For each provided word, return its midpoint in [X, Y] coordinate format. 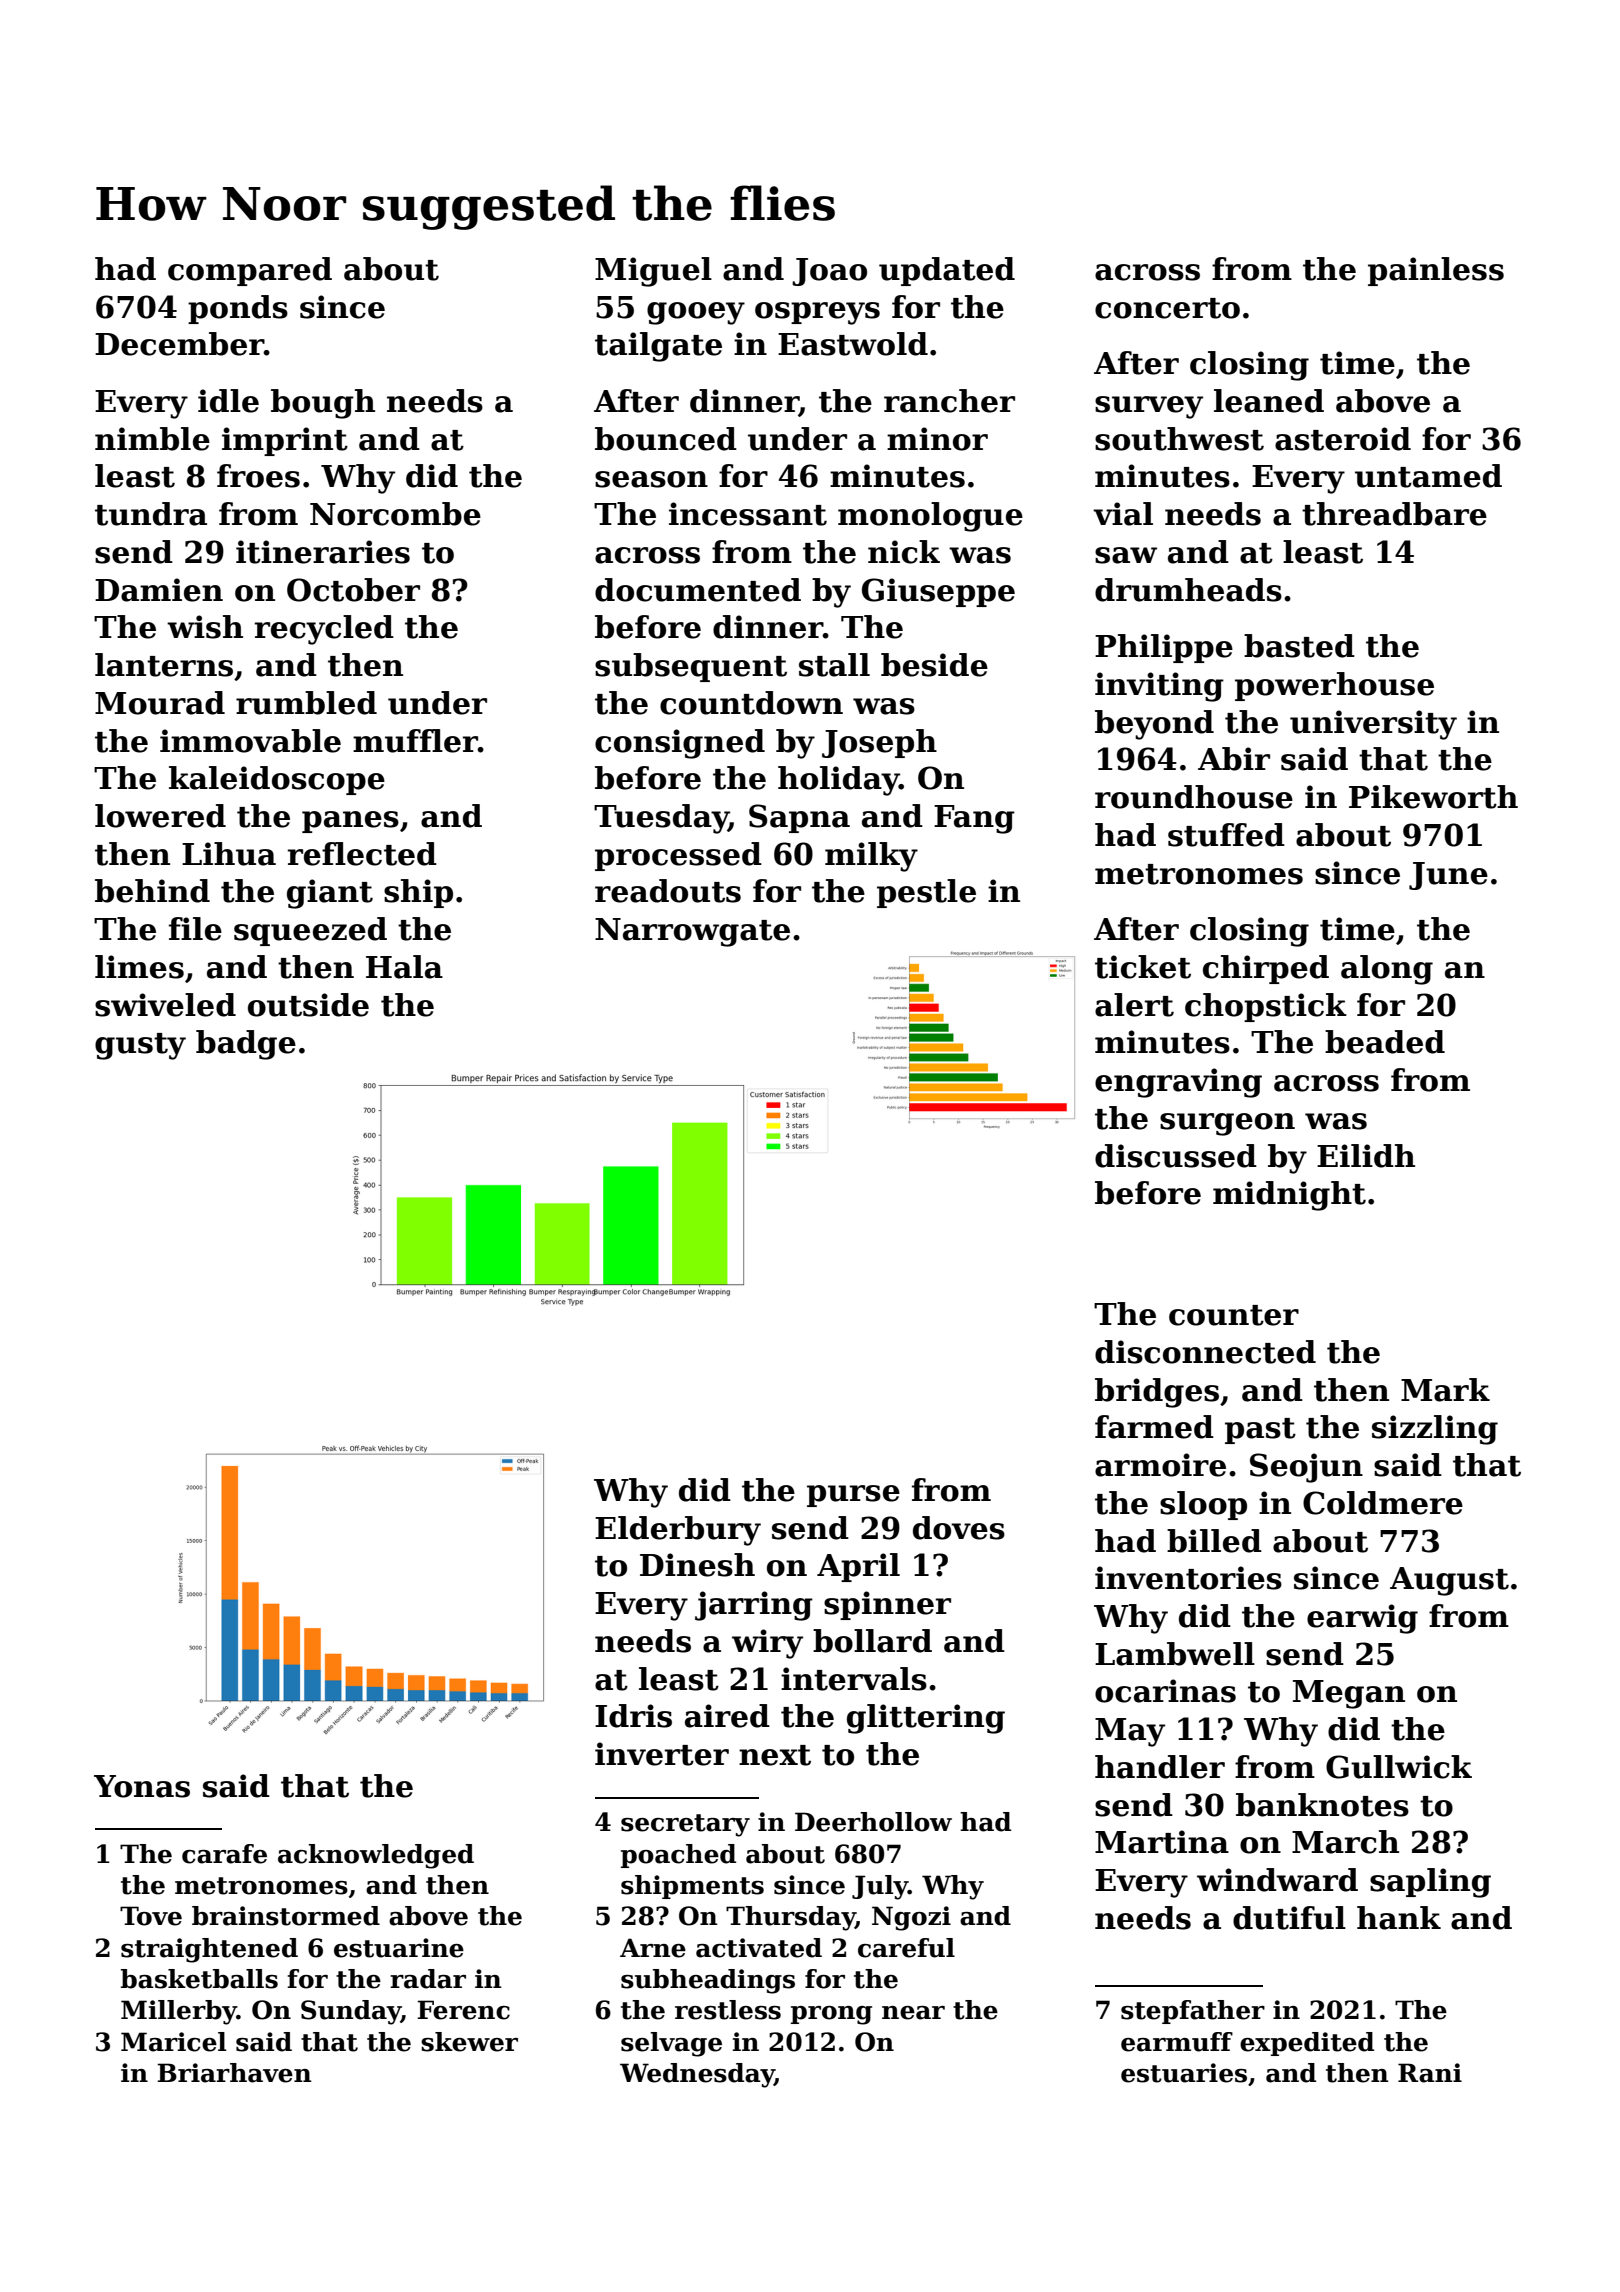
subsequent [691, 667]
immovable [250, 741]
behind [152, 891]
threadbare [1394, 514]
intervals [854, 1679]
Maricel [173, 2042]
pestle [926, 893]
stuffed [1226, 835]
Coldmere [1383, 1503]
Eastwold [853, 344]
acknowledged [376, 1856]
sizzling [1435, 1430]
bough [323, 404]
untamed [1428, 476]
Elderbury [678, 1531]
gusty [140, 1046]
